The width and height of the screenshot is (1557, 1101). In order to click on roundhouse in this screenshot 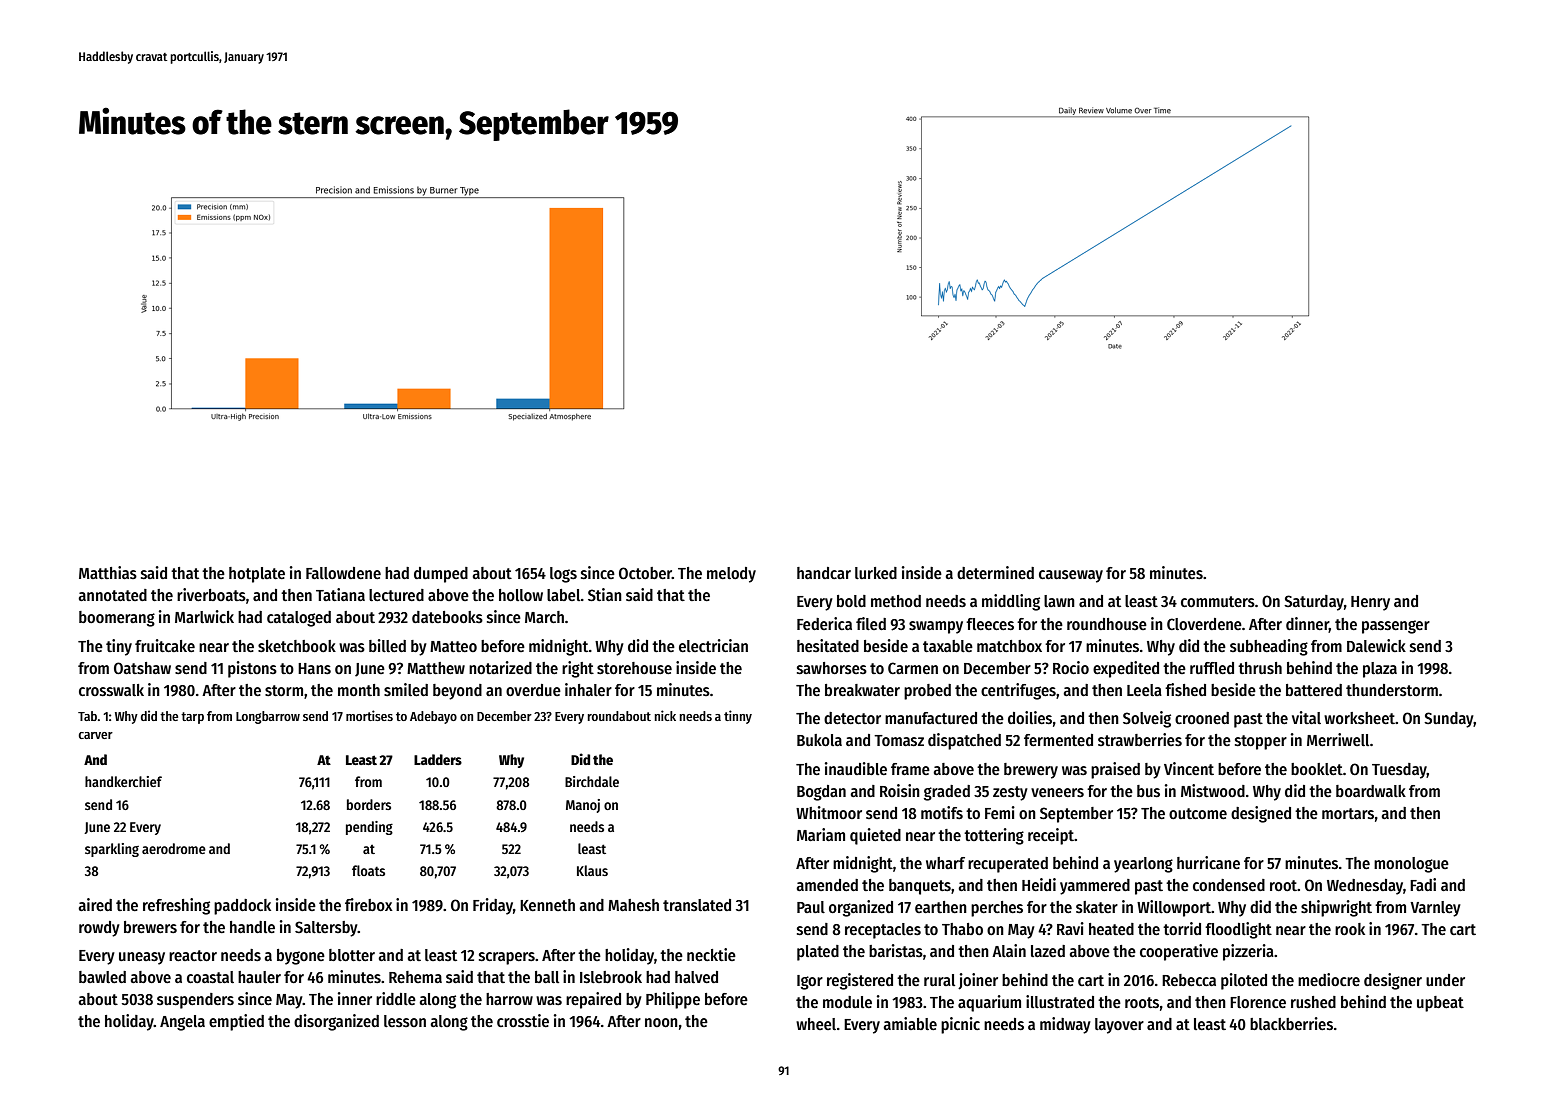, I will do `click(1107, 624)`.
